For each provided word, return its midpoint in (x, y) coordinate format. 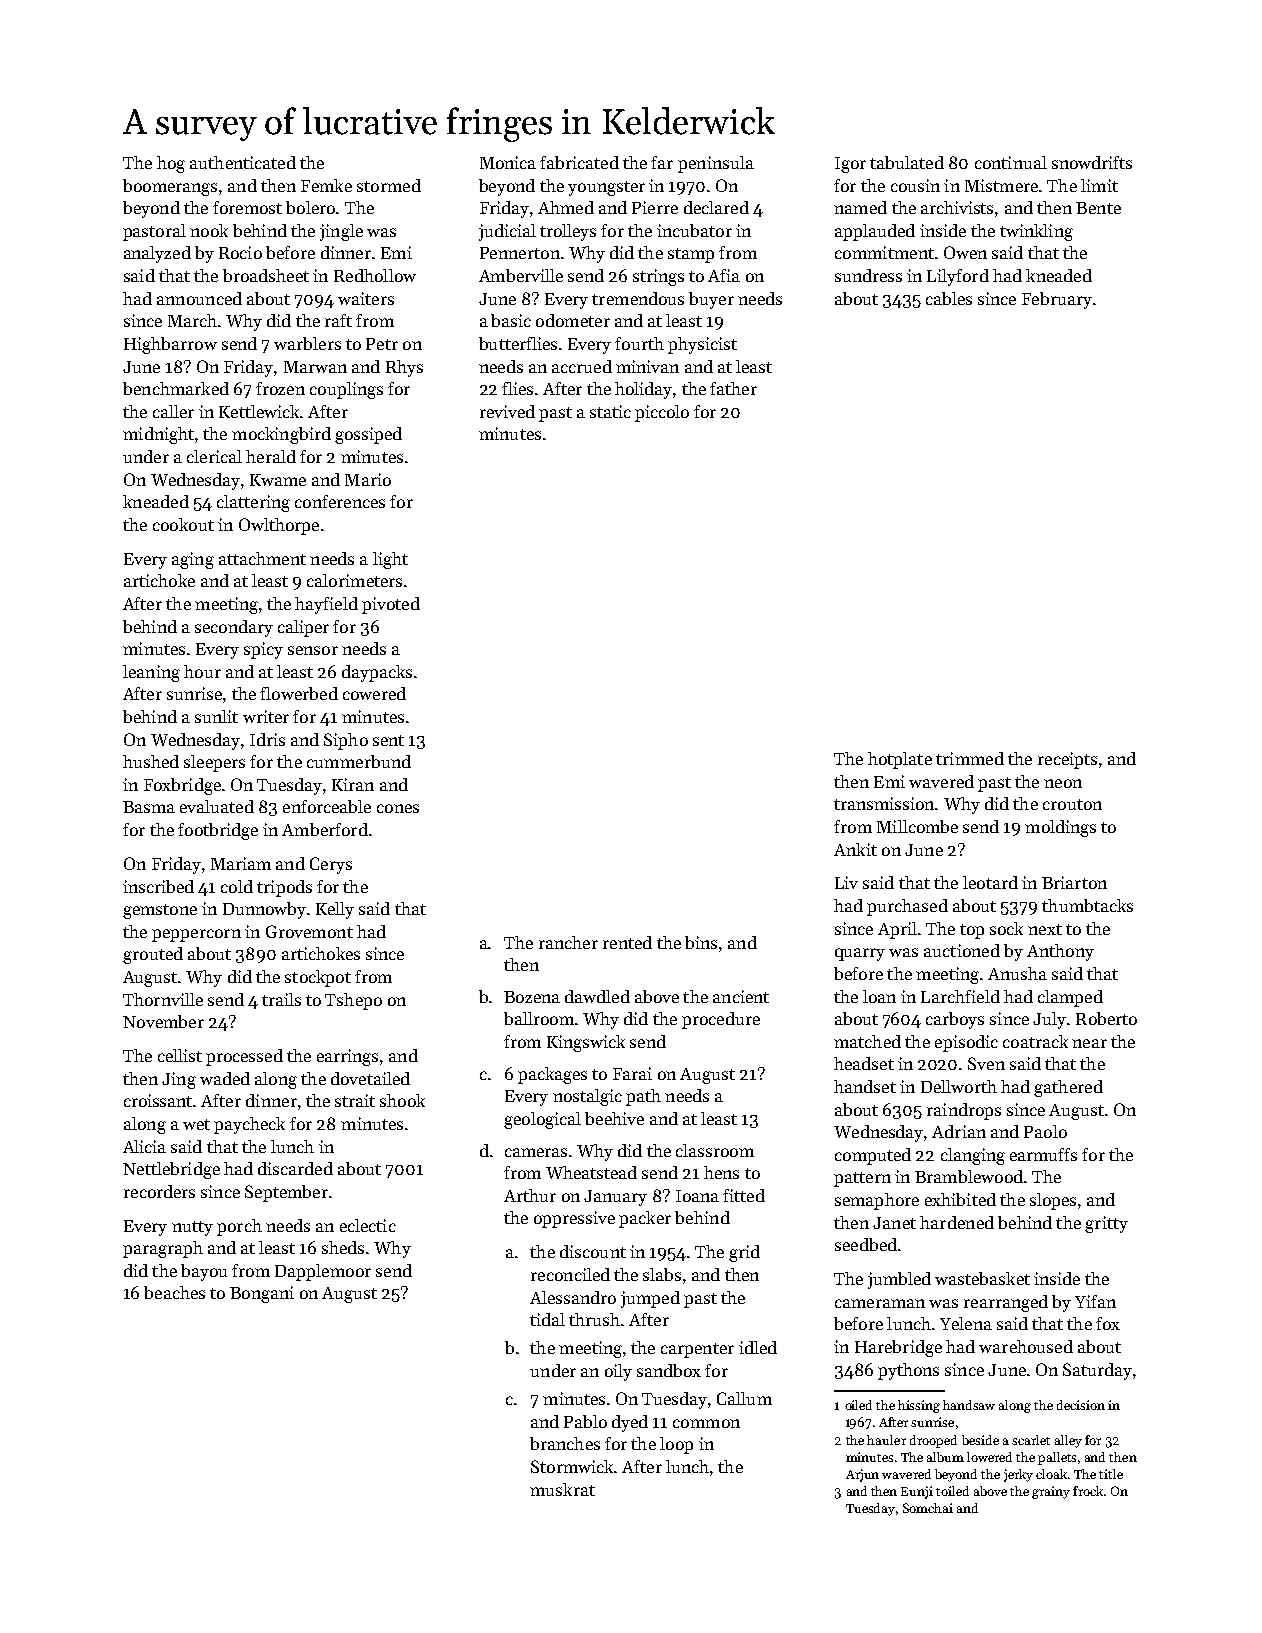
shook (402, 1100)
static (610, 411)
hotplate (900, 760)
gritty (1106, 1224)
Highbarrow (170, 345)
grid (744, 1253)
